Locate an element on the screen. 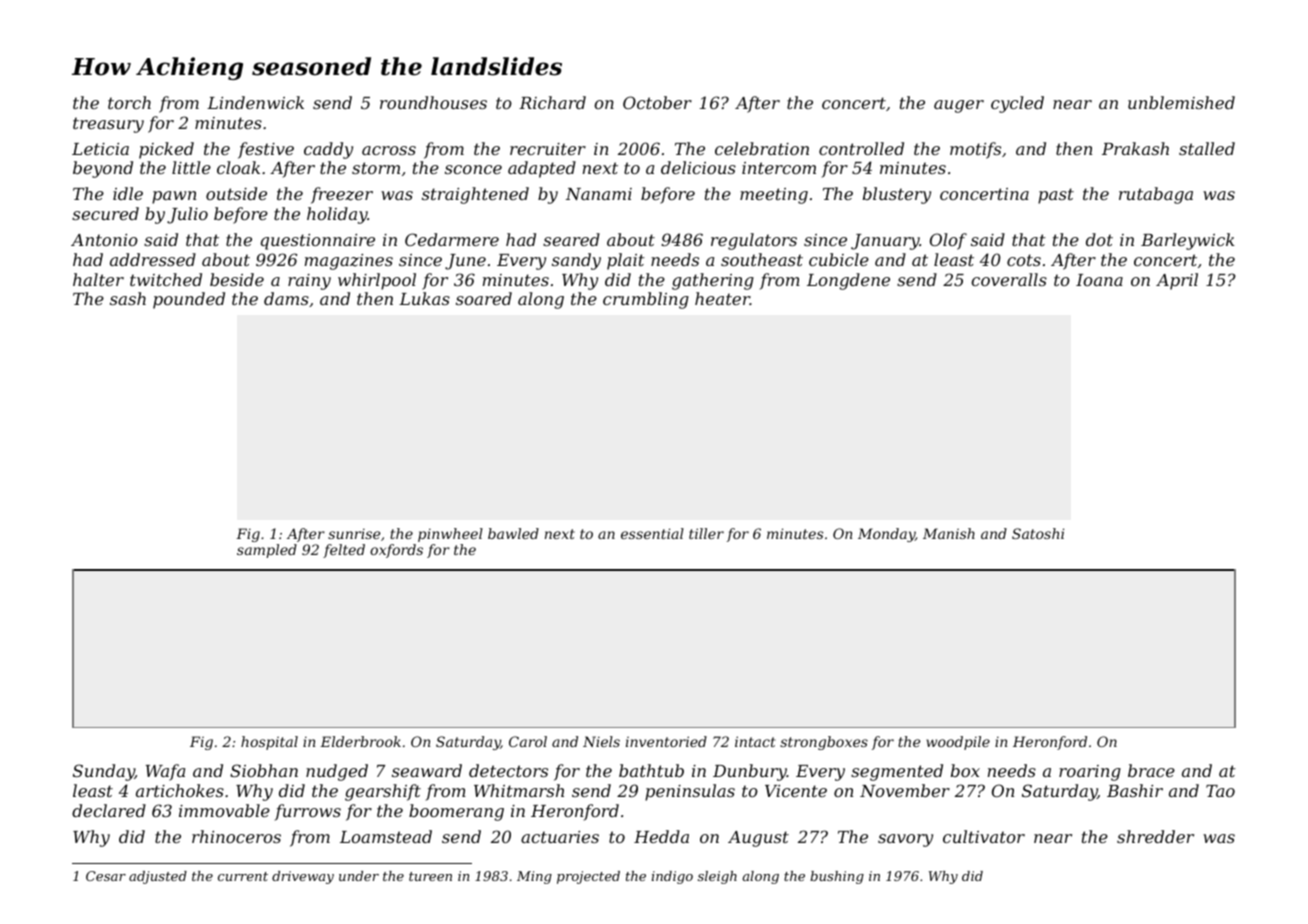 This screenshot has width=1308, height=924. tiller is located at coordinates (706, 533).
